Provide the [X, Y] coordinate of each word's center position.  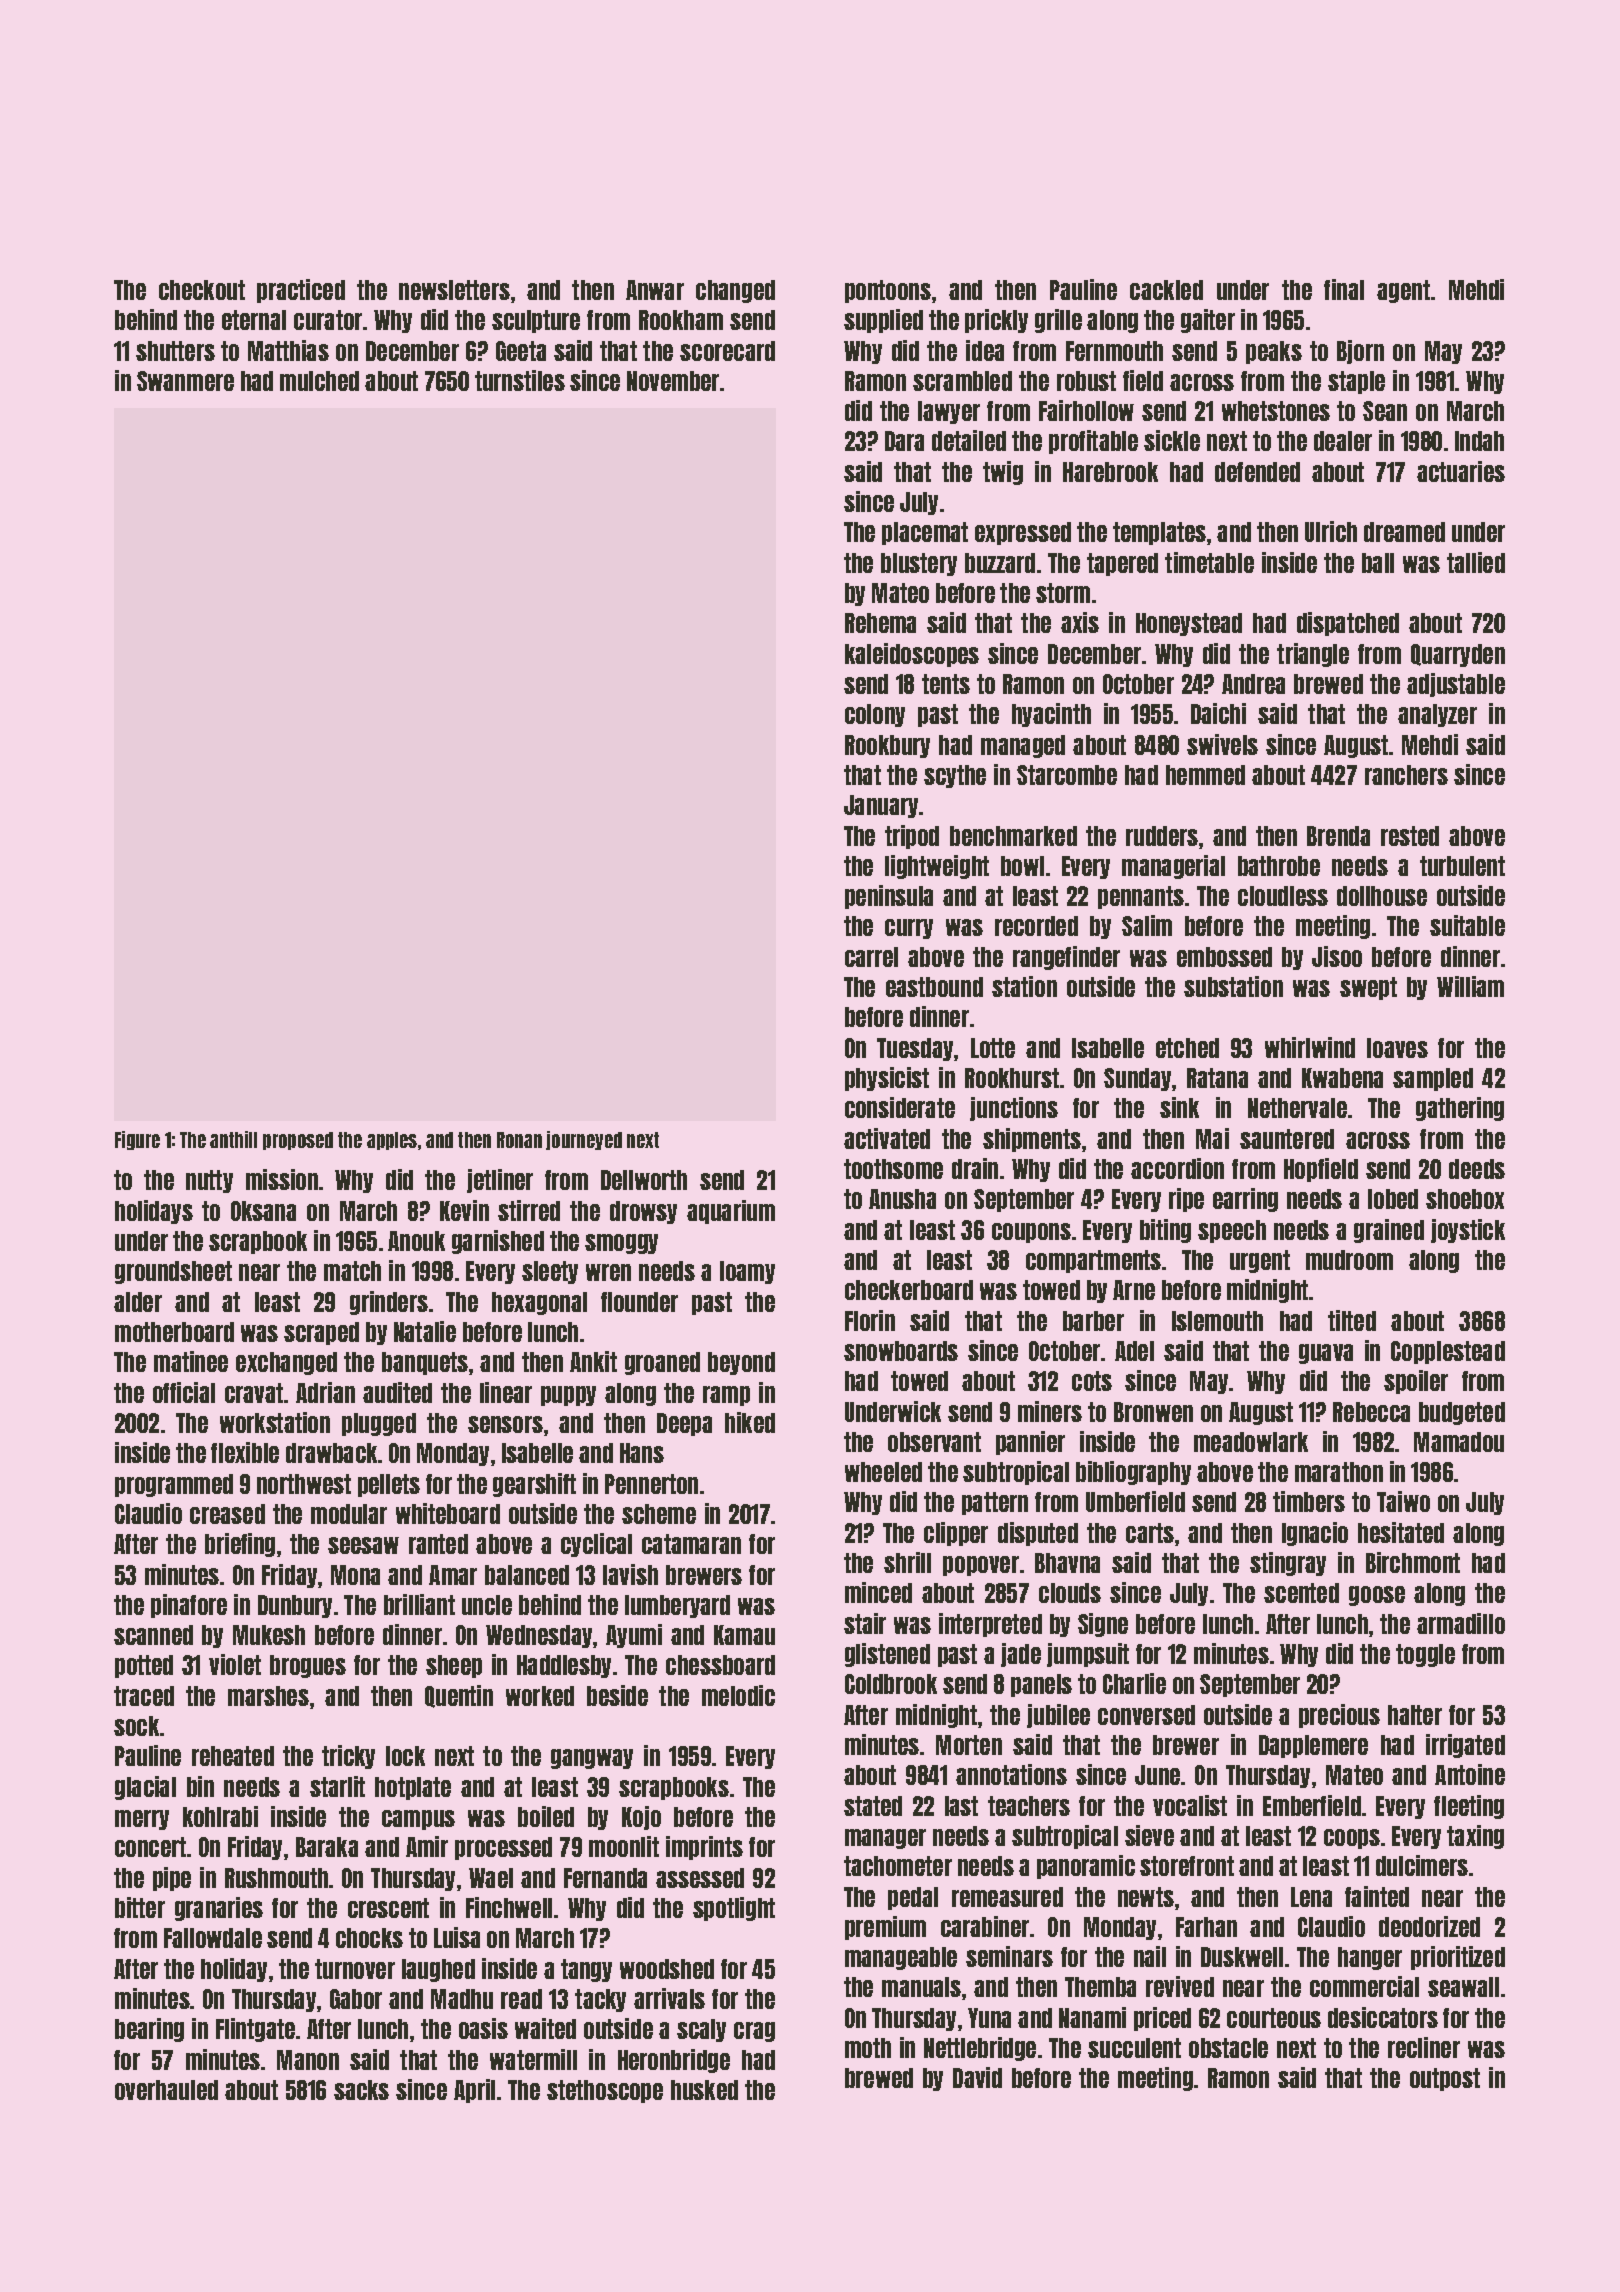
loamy [747, 1272]
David [977, 2077]
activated [887, 1138]
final [1344, 289]
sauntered [1287, 1139]
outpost [1445, 2079]
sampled [1433, 1079]
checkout [202, 290]
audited [397, 1392]
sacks [361, 2090]
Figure [137, 1140]
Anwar [655, 290]
